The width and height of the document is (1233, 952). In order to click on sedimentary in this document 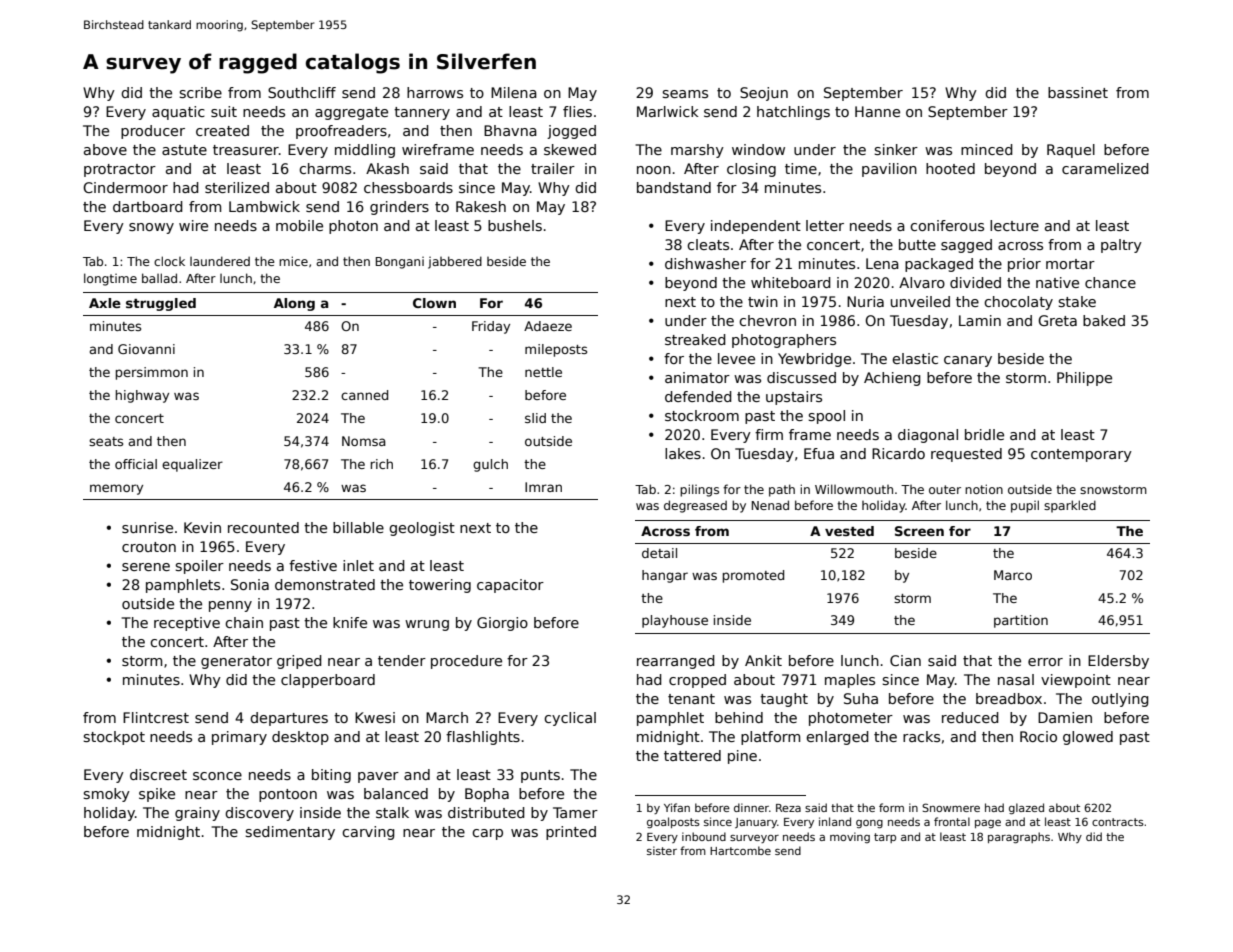, I will do `click(290, 833)`.
